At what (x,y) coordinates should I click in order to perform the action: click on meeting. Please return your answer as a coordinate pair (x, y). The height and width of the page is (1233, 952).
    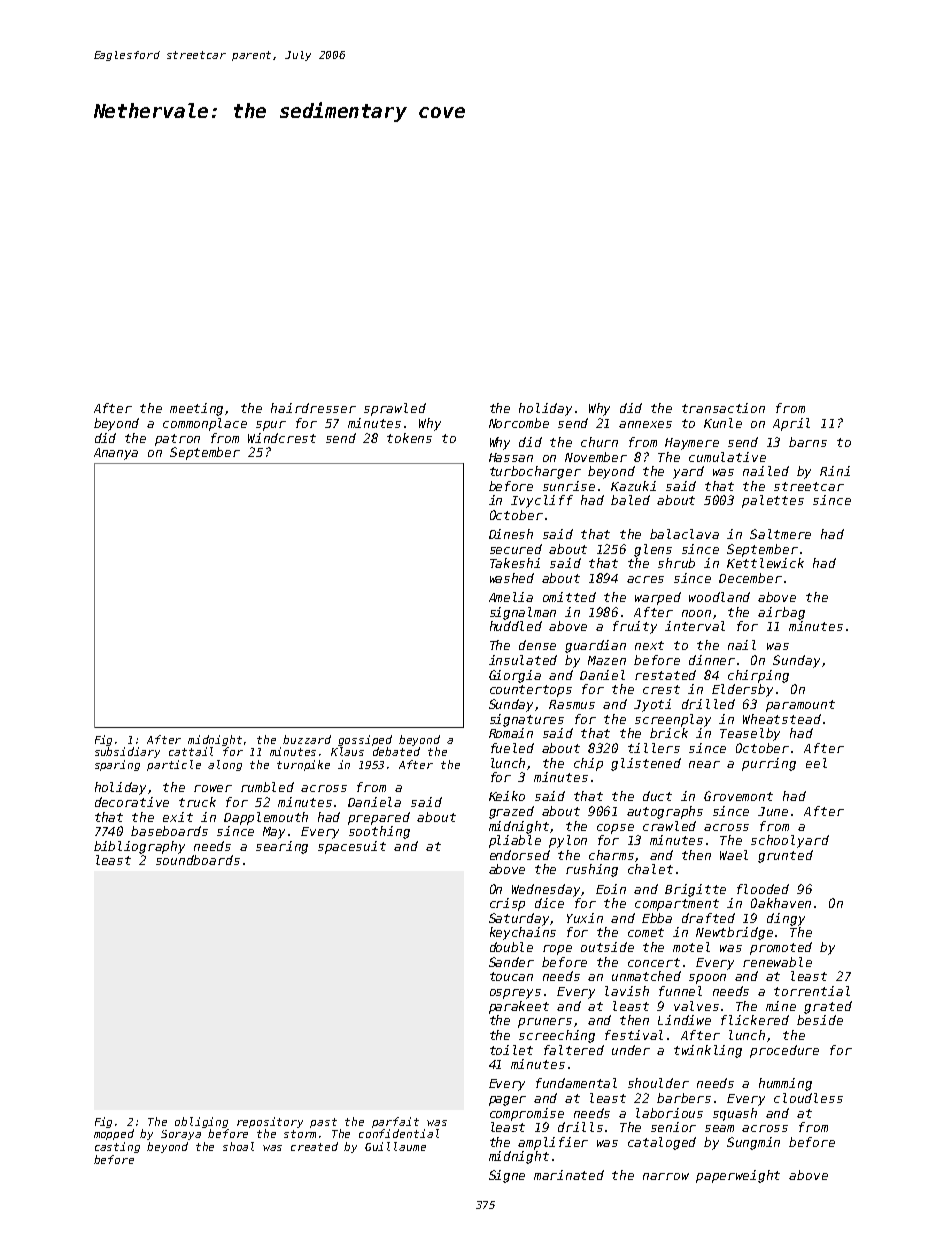
    Looking at the image, I should click on (196, 409).
